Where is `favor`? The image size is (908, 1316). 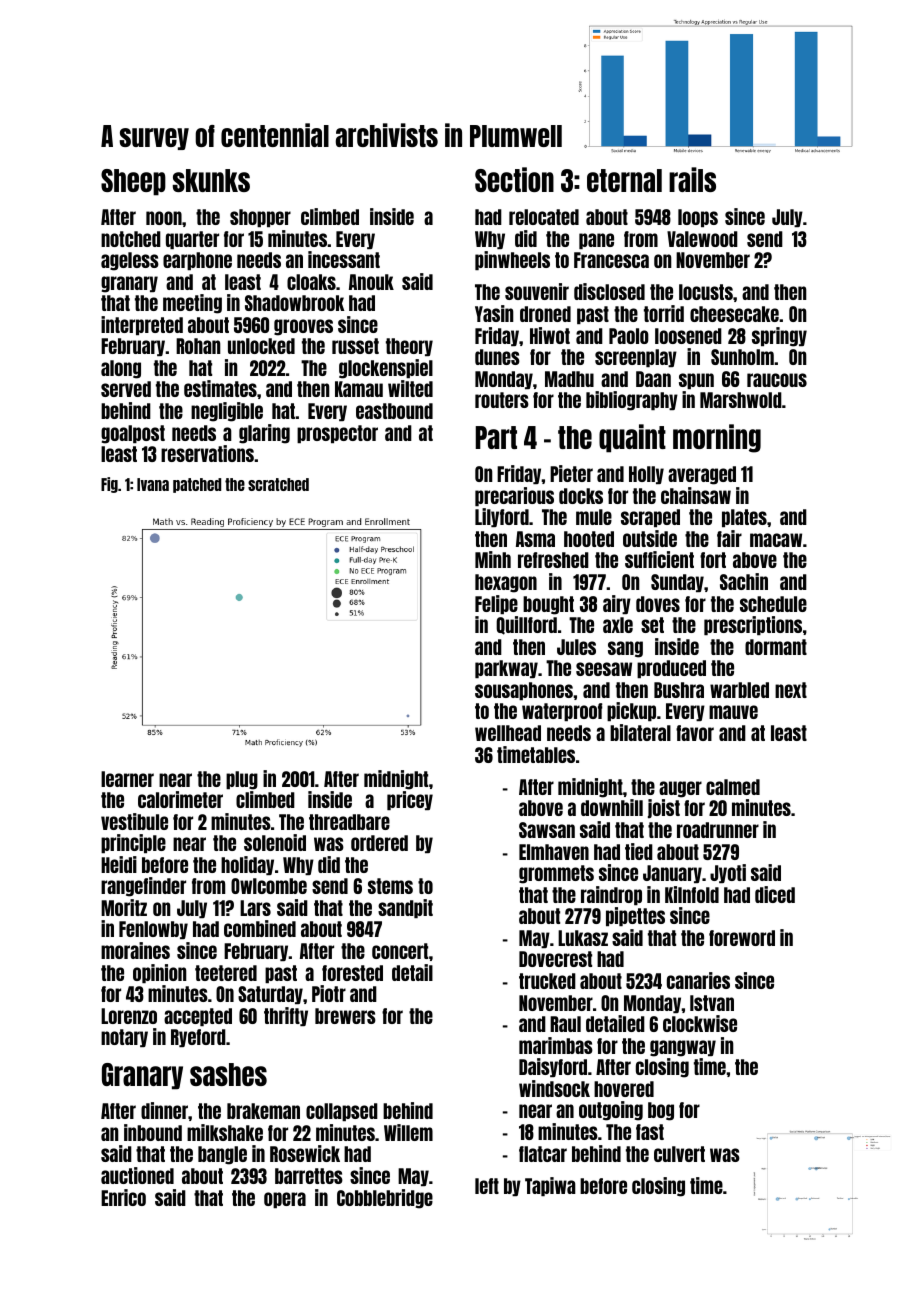
favor is located at coordinates (695, 733).
